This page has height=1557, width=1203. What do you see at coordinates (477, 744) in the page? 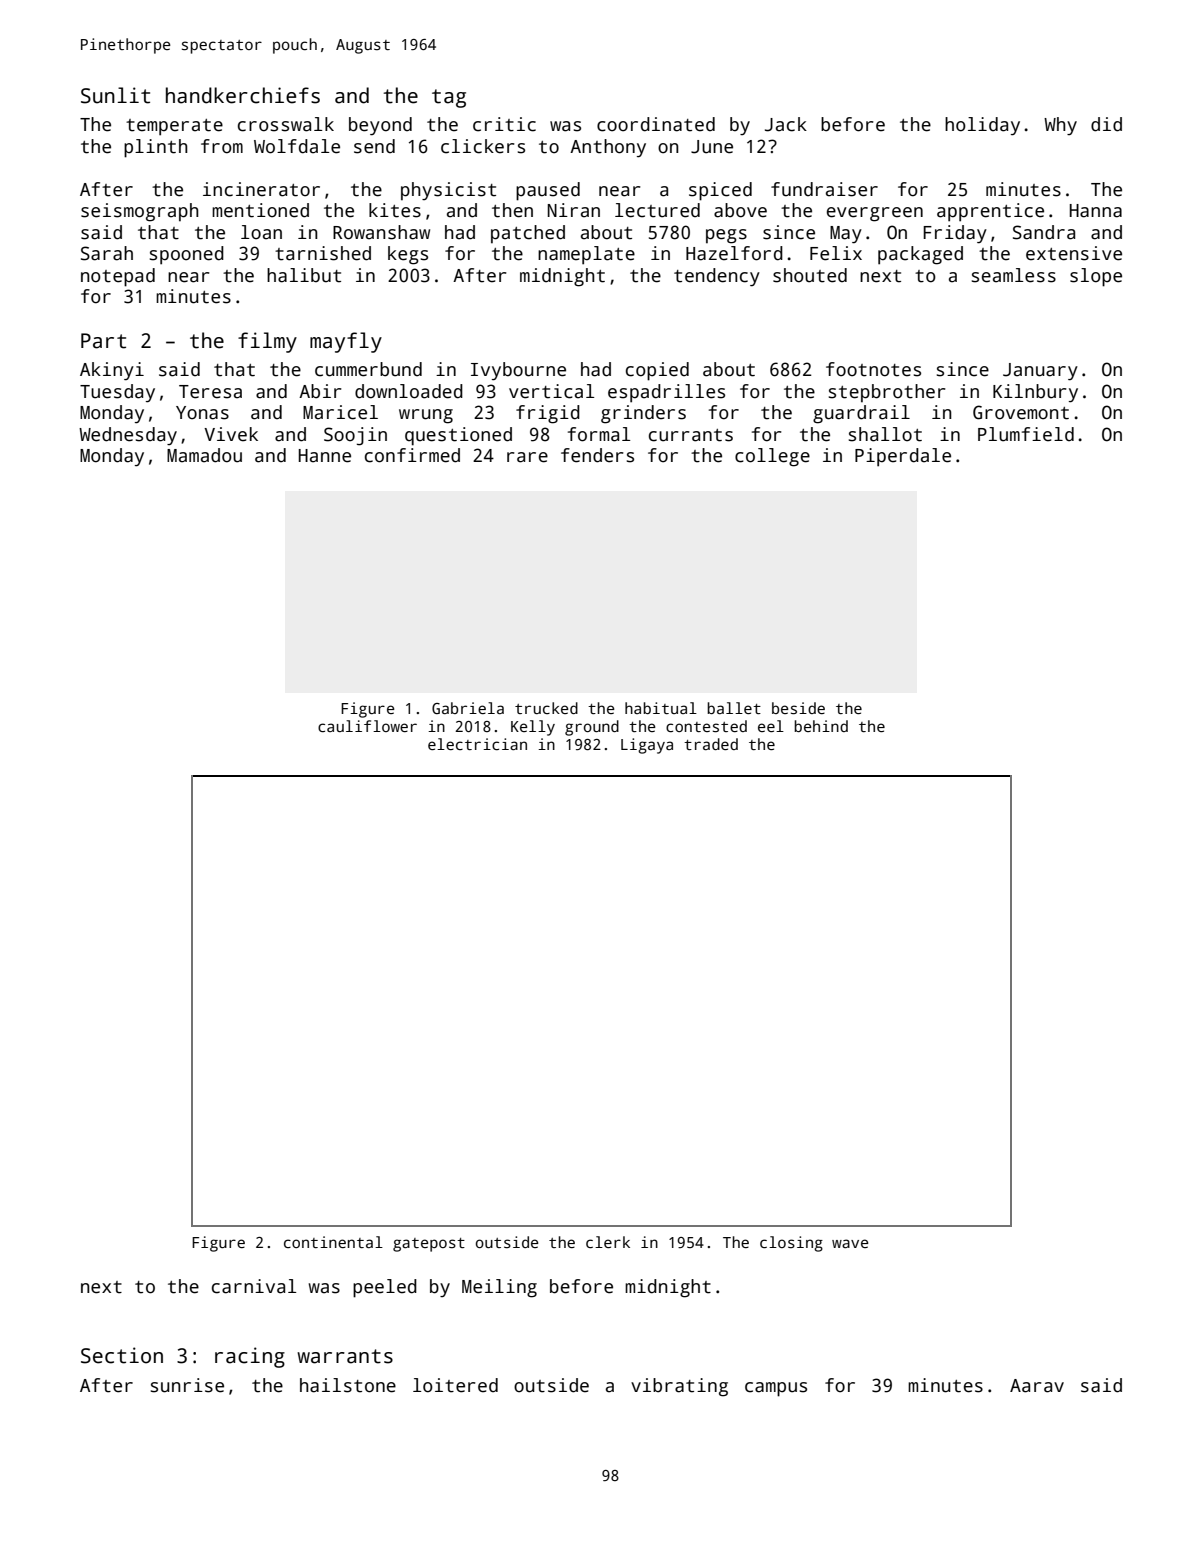
I see `electrician` at bounding box center [477, 744].
